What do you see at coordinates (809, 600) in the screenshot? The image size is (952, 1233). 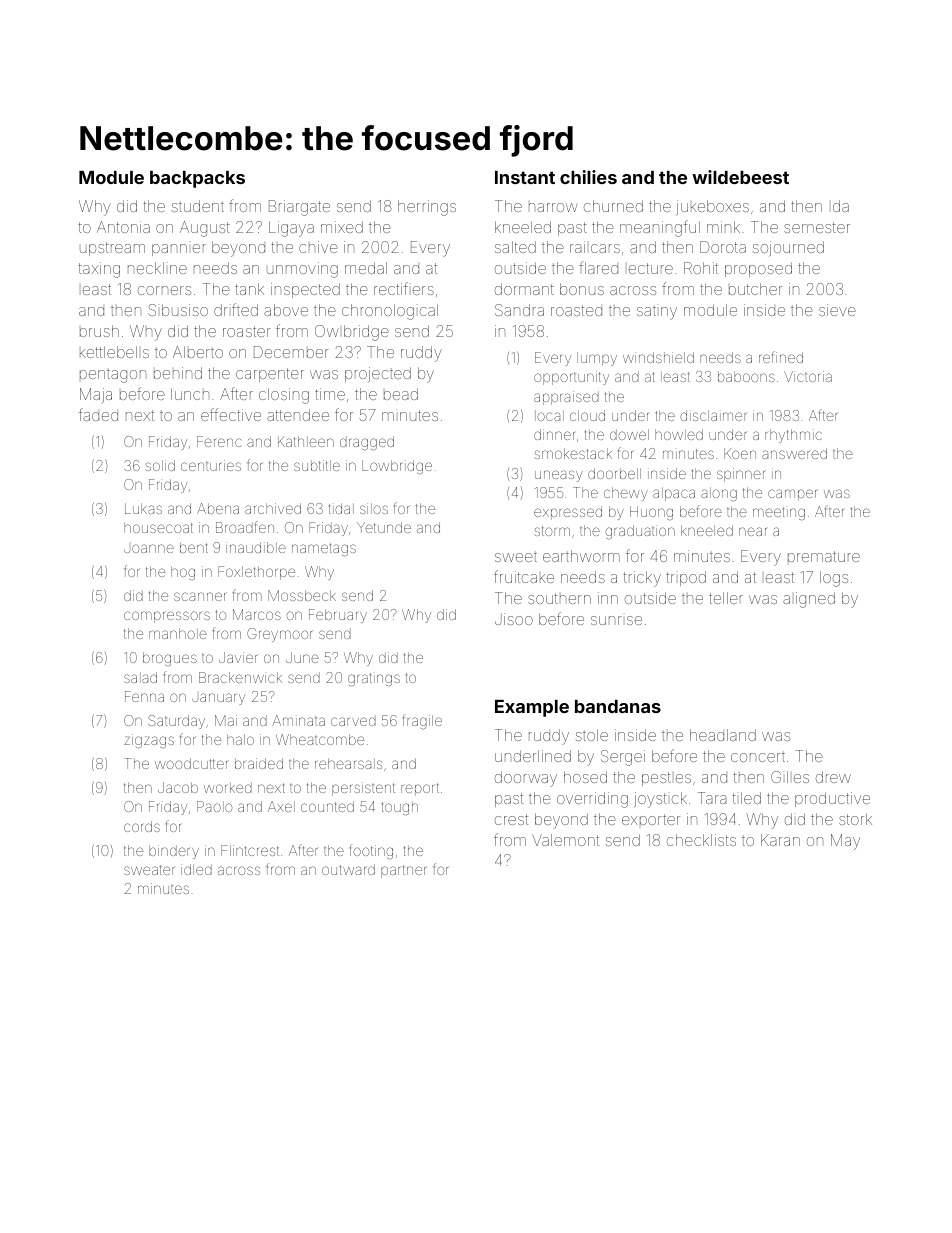 I see `aligned` at bounding box center [809, 600].
